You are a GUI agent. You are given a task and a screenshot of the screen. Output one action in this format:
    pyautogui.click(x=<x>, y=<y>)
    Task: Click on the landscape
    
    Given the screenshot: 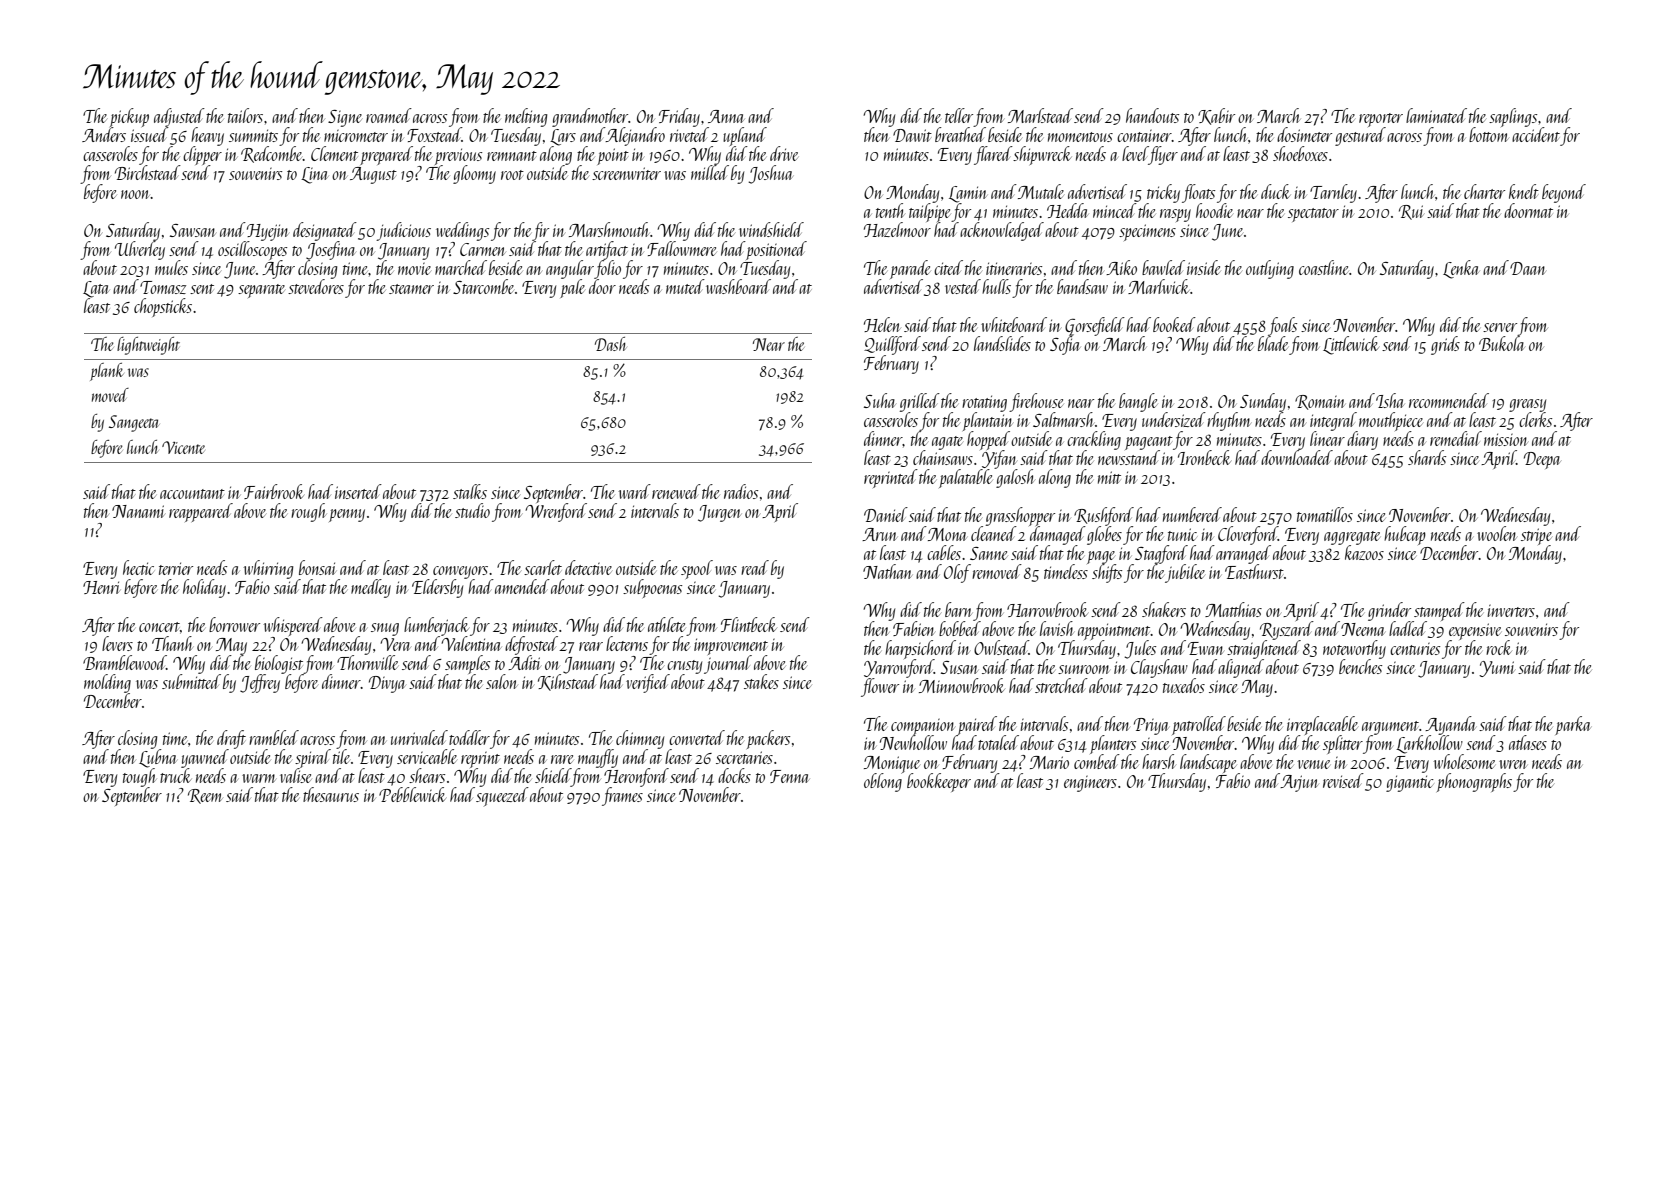 What is the action you would take?
    pyautogui.click(x=1208, y=763)
